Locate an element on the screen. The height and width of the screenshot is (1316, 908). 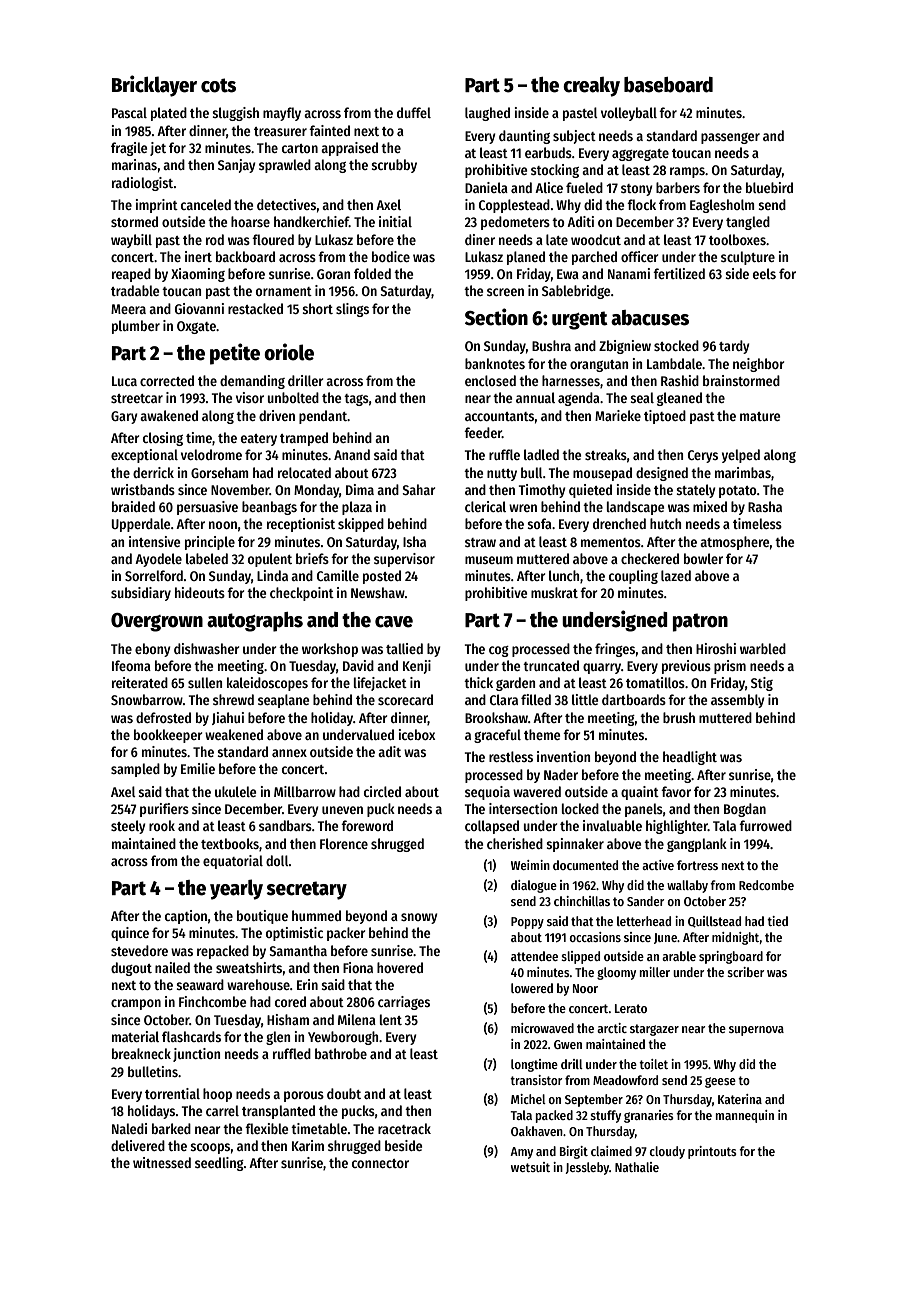
Bogdan is located at coordinates (745, 810).
